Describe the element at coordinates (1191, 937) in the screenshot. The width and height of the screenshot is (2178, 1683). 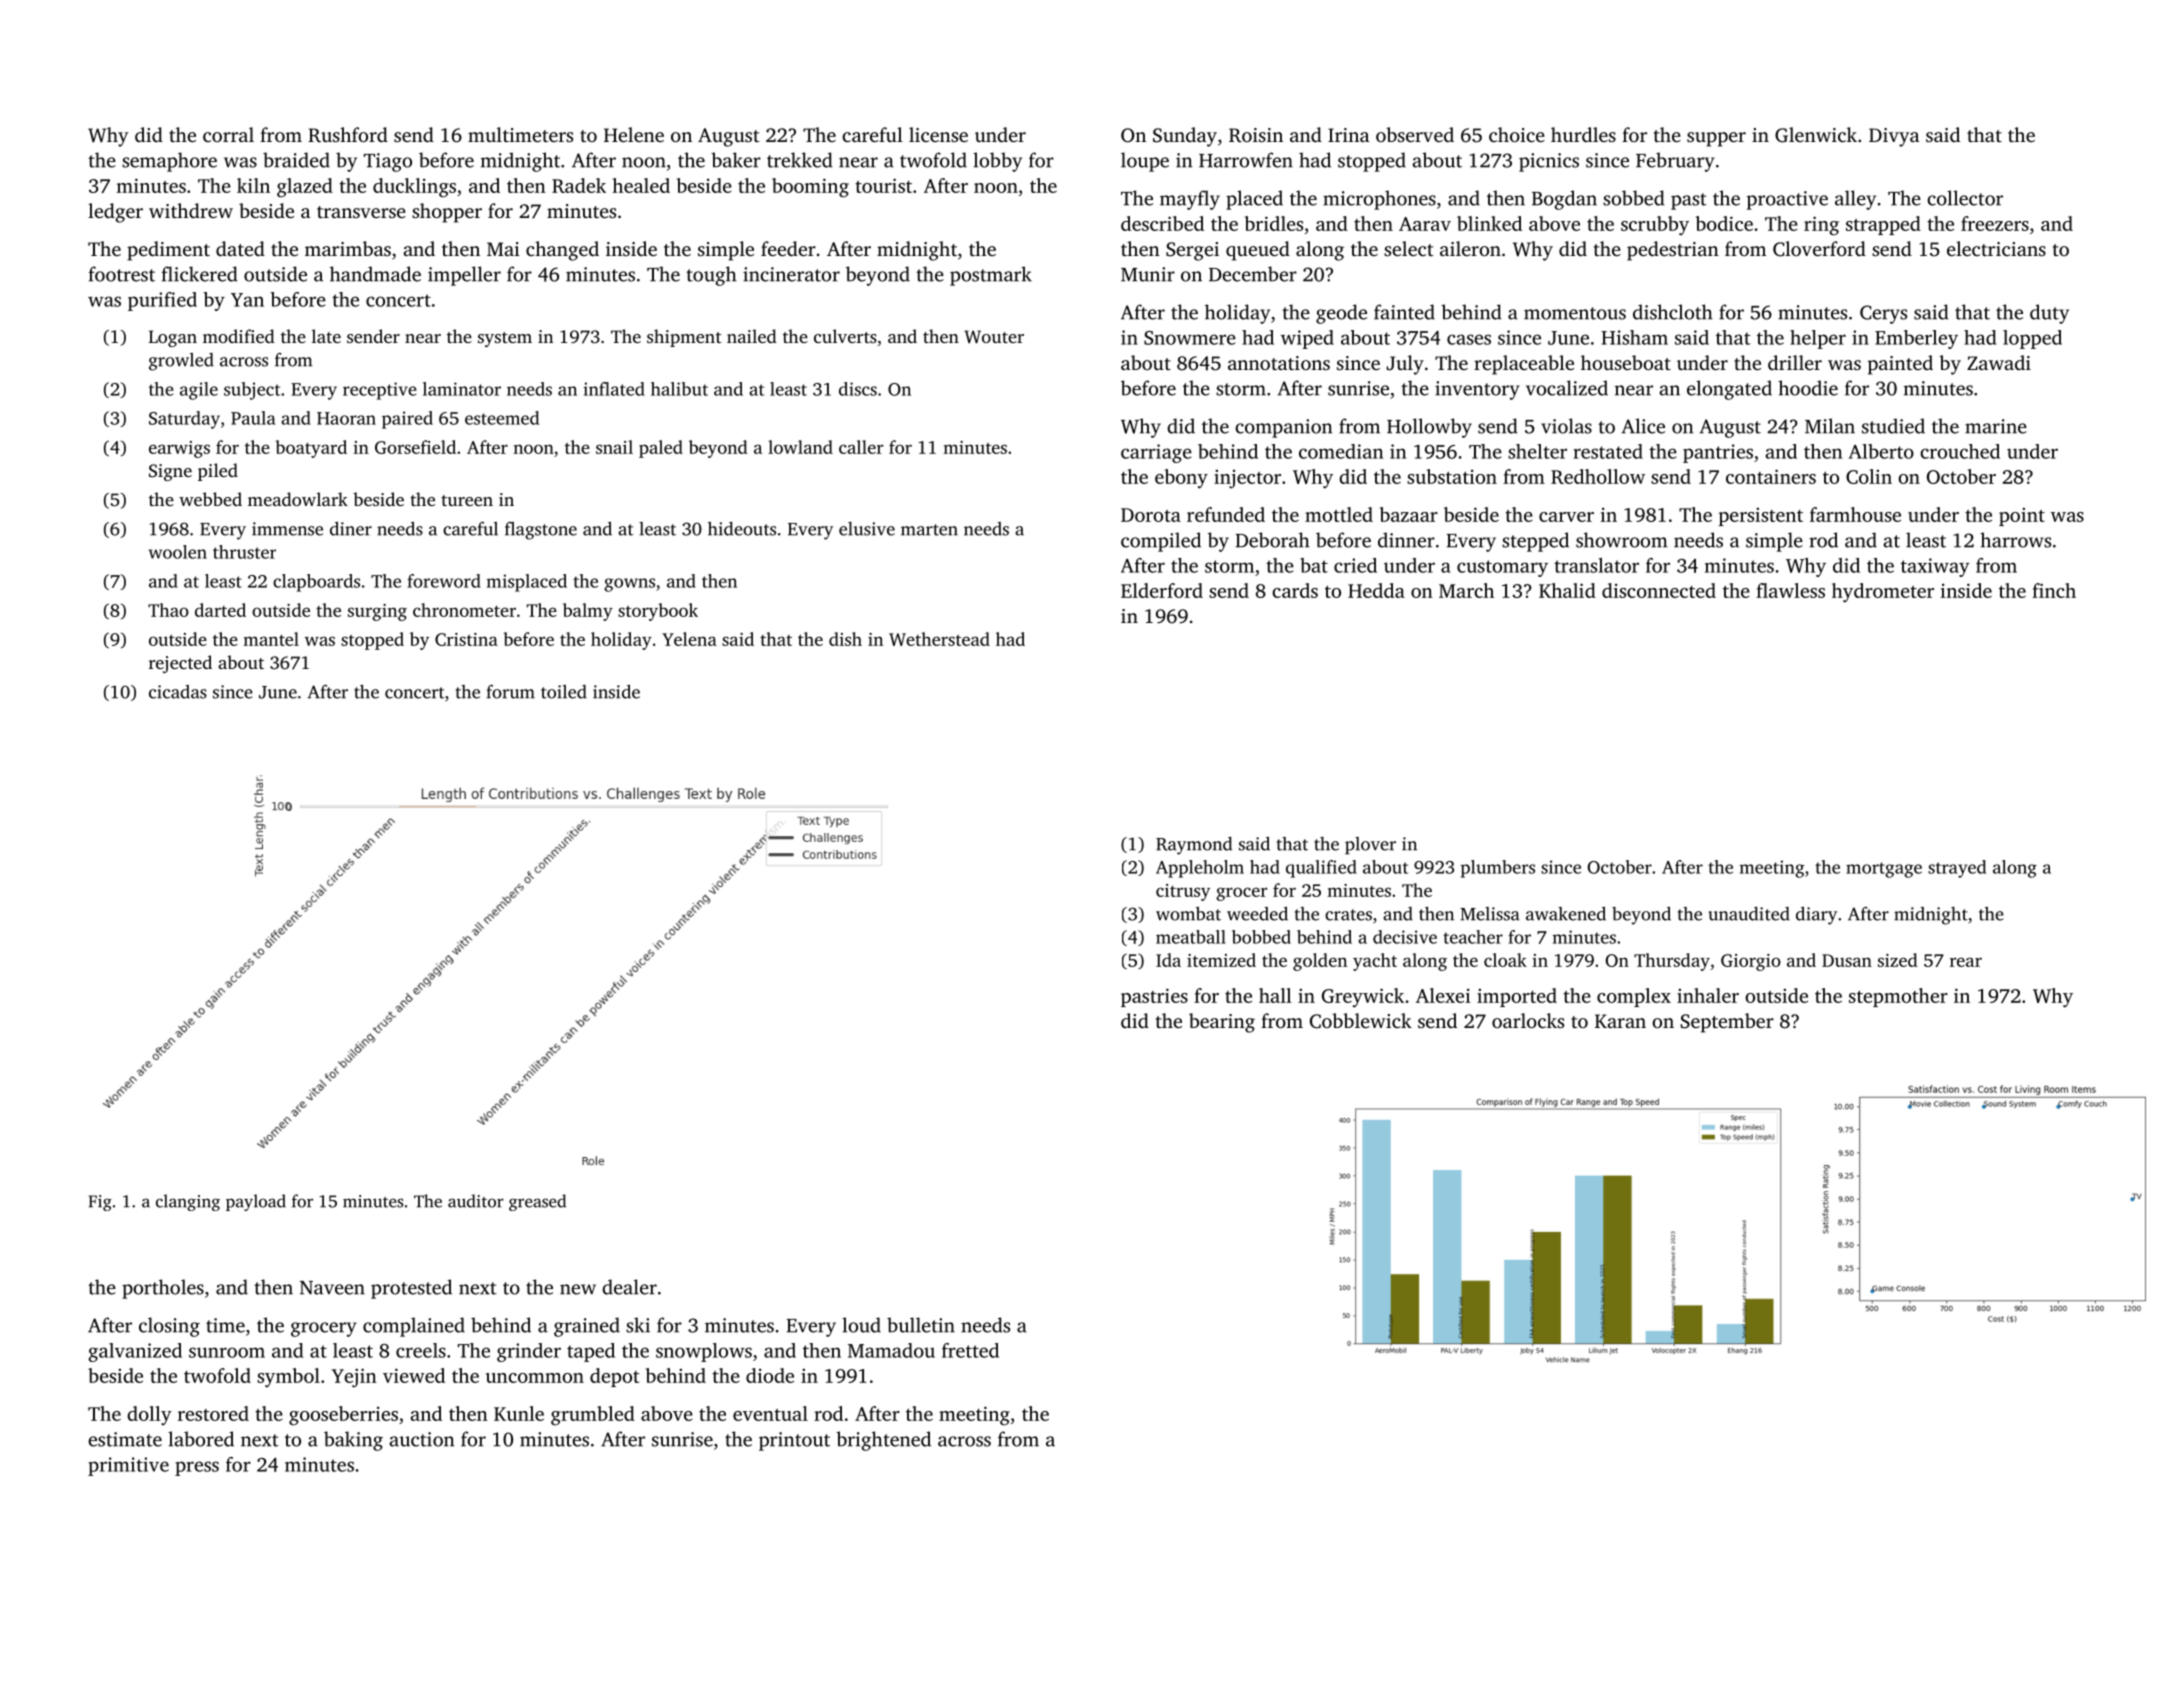
I see `meatball` at that location.
